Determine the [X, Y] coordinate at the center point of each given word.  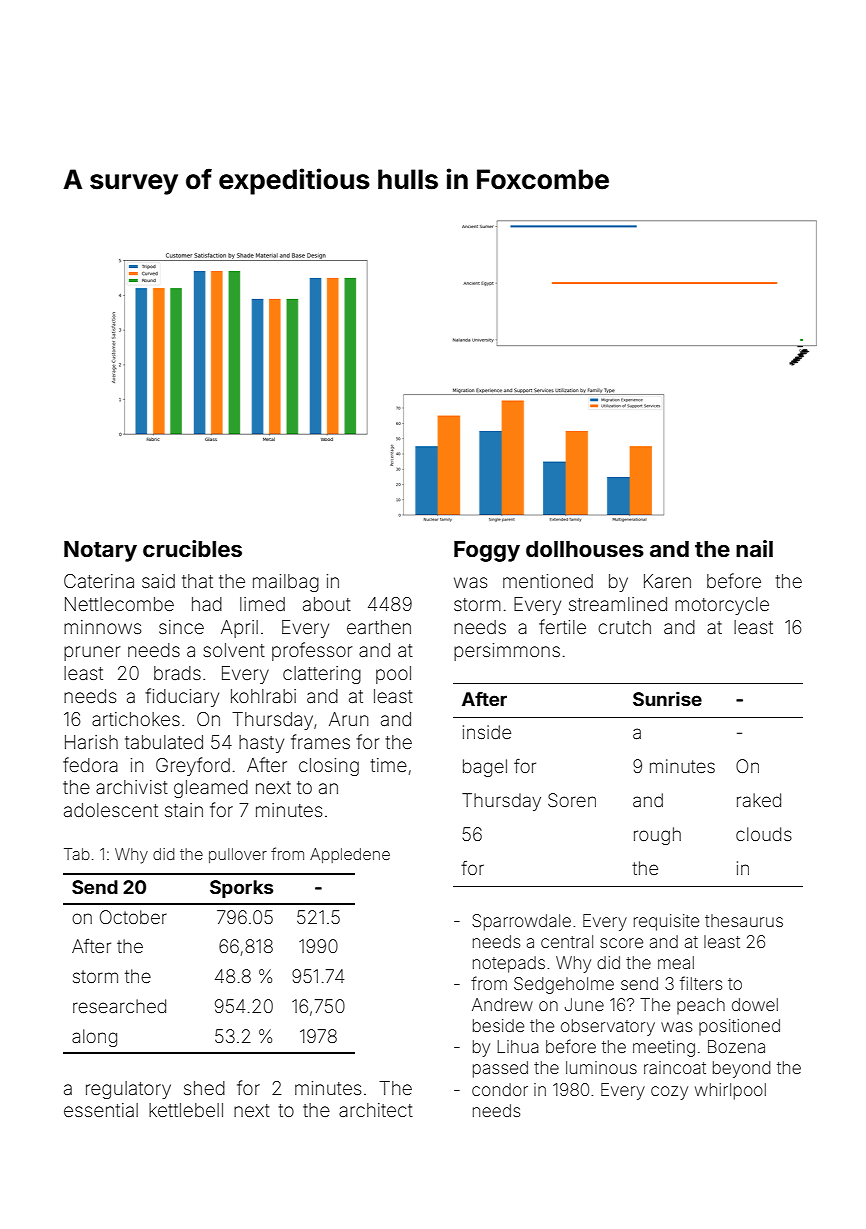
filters [701, 983]
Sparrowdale [521, 922]
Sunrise [667, 698]
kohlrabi [263, 696]
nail [754, 548]
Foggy [487, 551]
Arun [348, 719]
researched [119, 1006]
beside [498, 1025]
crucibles [192, 549]
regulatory [128, 1090]
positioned [739, 1027]
